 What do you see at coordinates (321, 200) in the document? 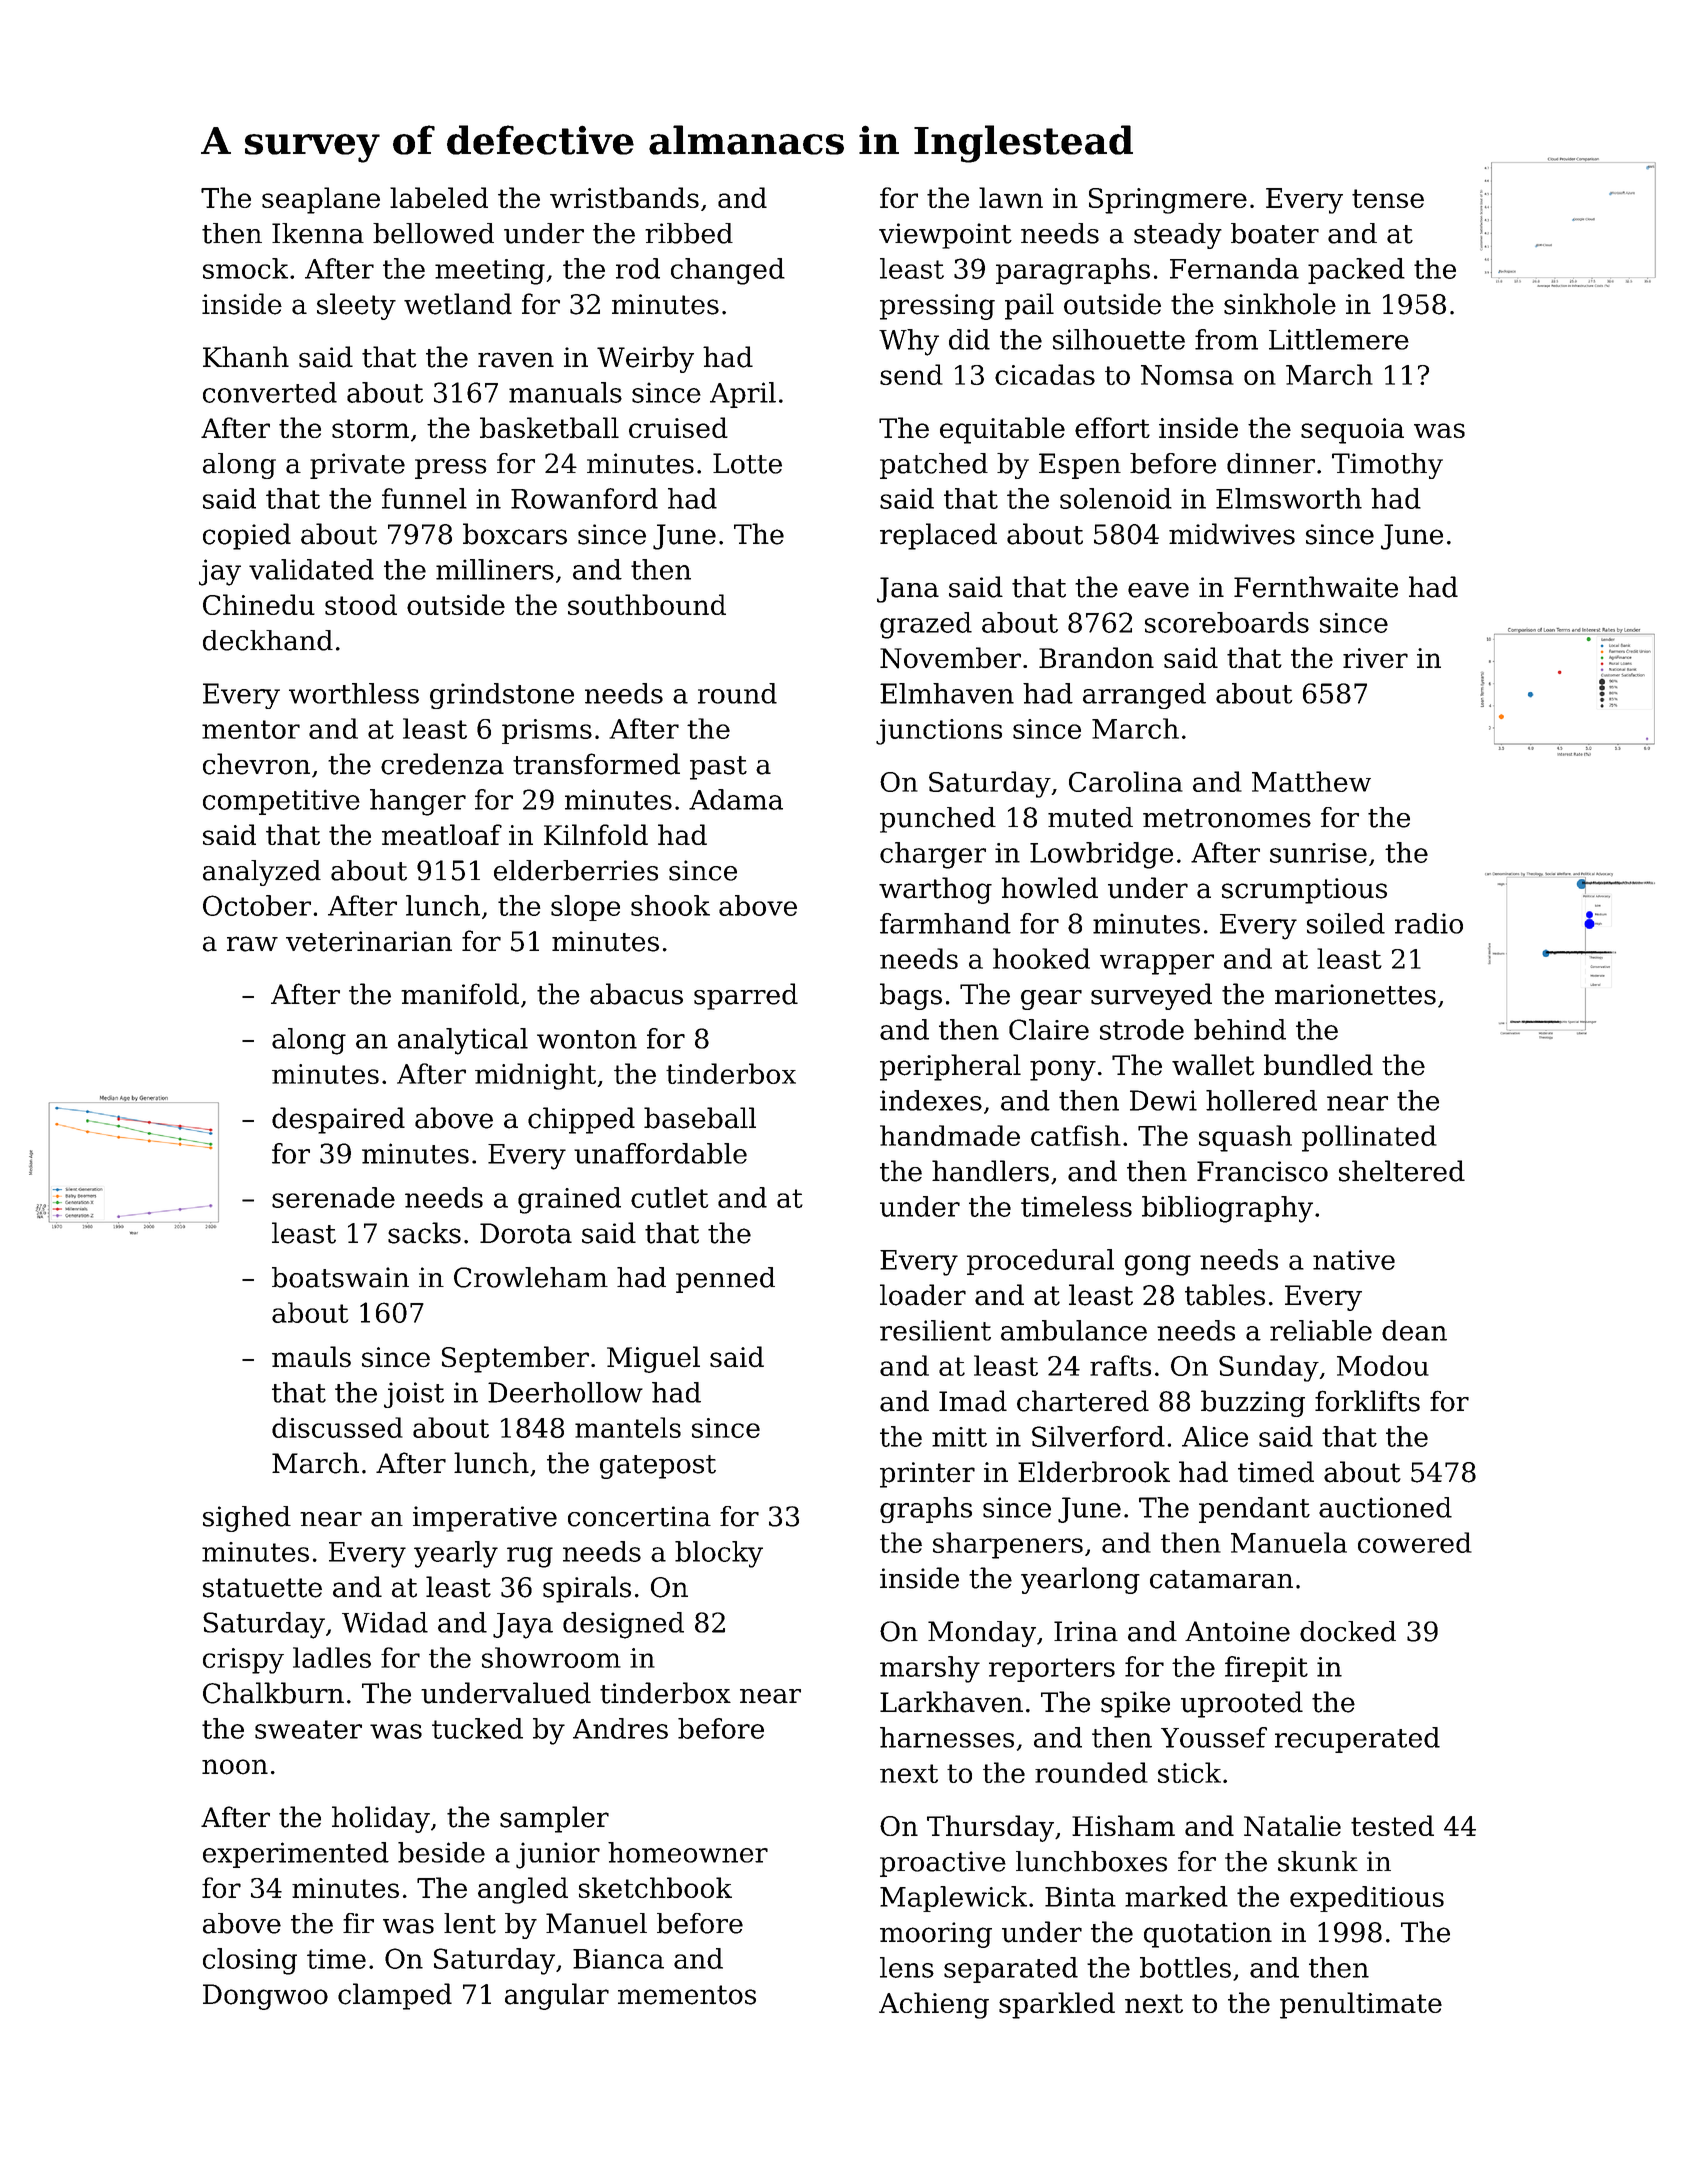
I see `seaplane` at bounding box center [321, 200].
